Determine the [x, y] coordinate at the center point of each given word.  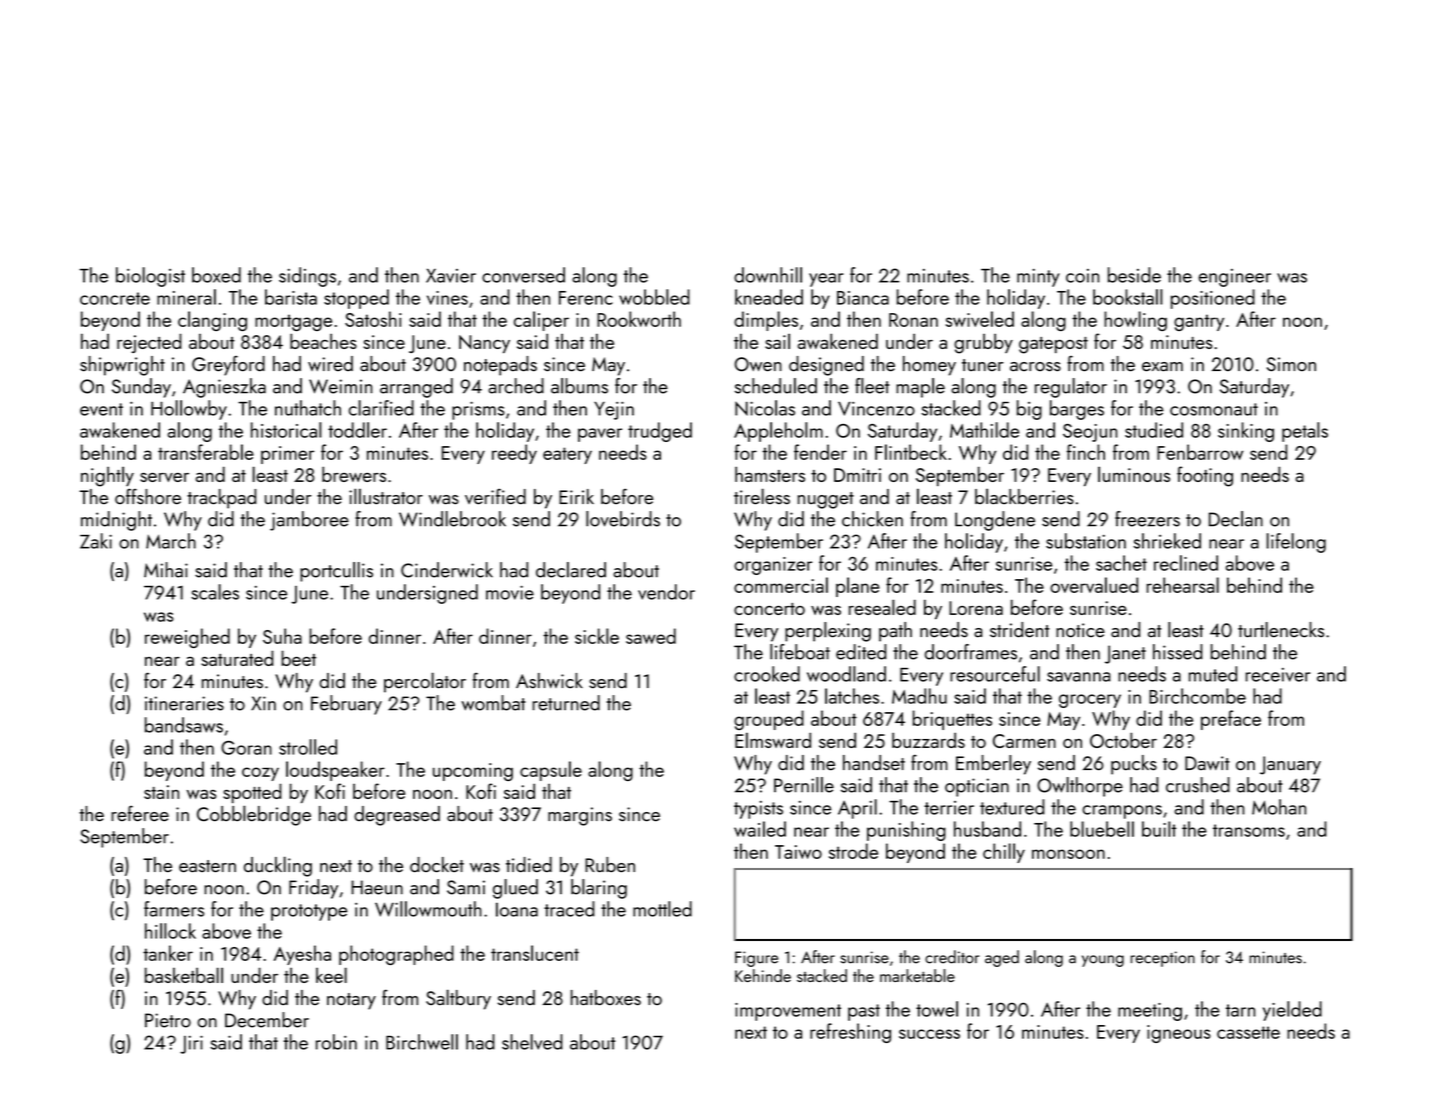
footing [1205, 476]
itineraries [184, 703]
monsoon [1068, 854]
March [171, 541]
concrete [115, 298]
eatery [567, 455]
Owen [758, 364]
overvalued [1094, 585]
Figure [756, 959]
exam [1162, 367]
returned [566, 703]
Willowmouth [428, 909]
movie [510, 592]
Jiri [191, 1044]
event [101, 409]
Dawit [1207, 763]
